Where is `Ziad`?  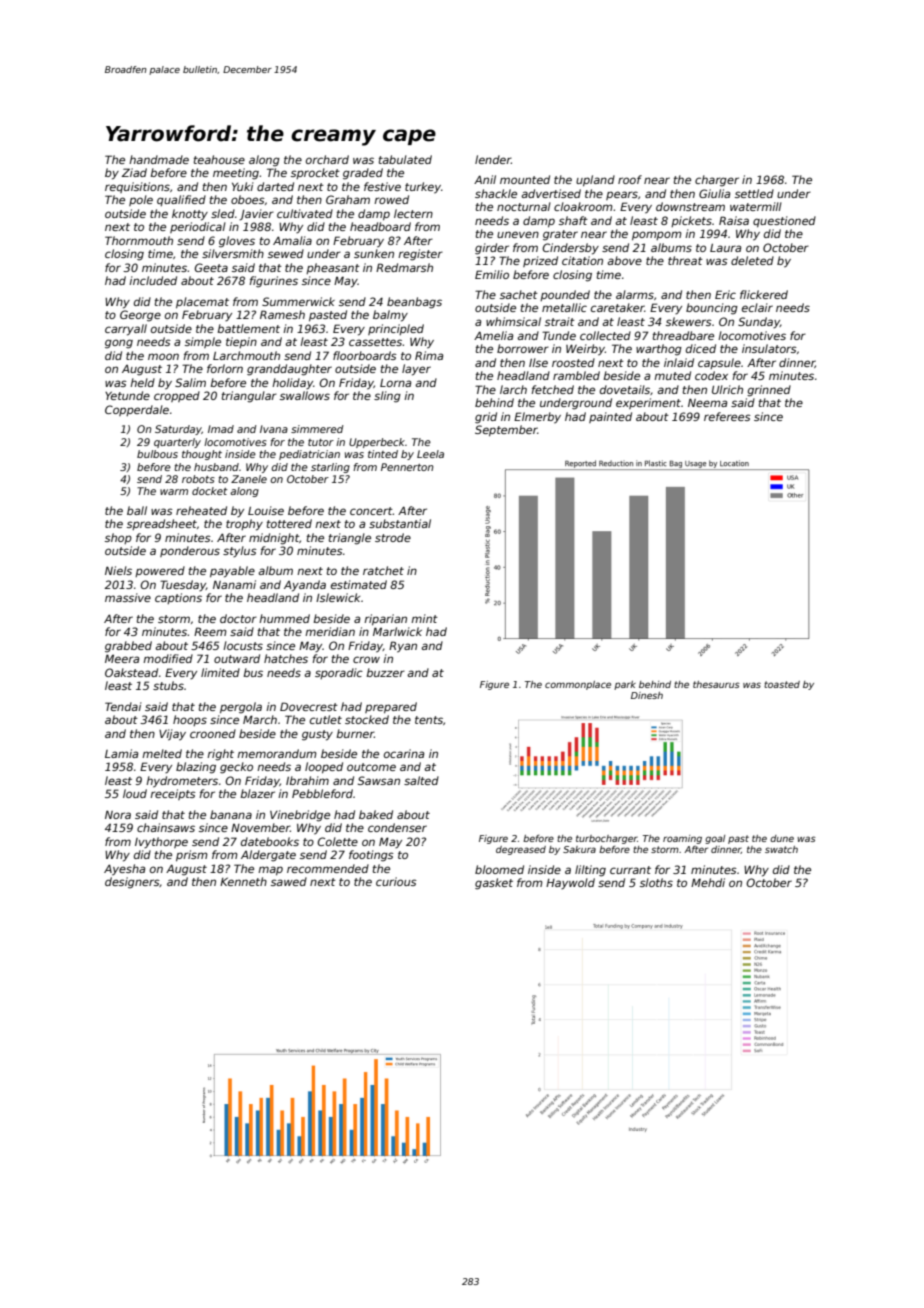 Ziad is located at coordinates (134, 172).
